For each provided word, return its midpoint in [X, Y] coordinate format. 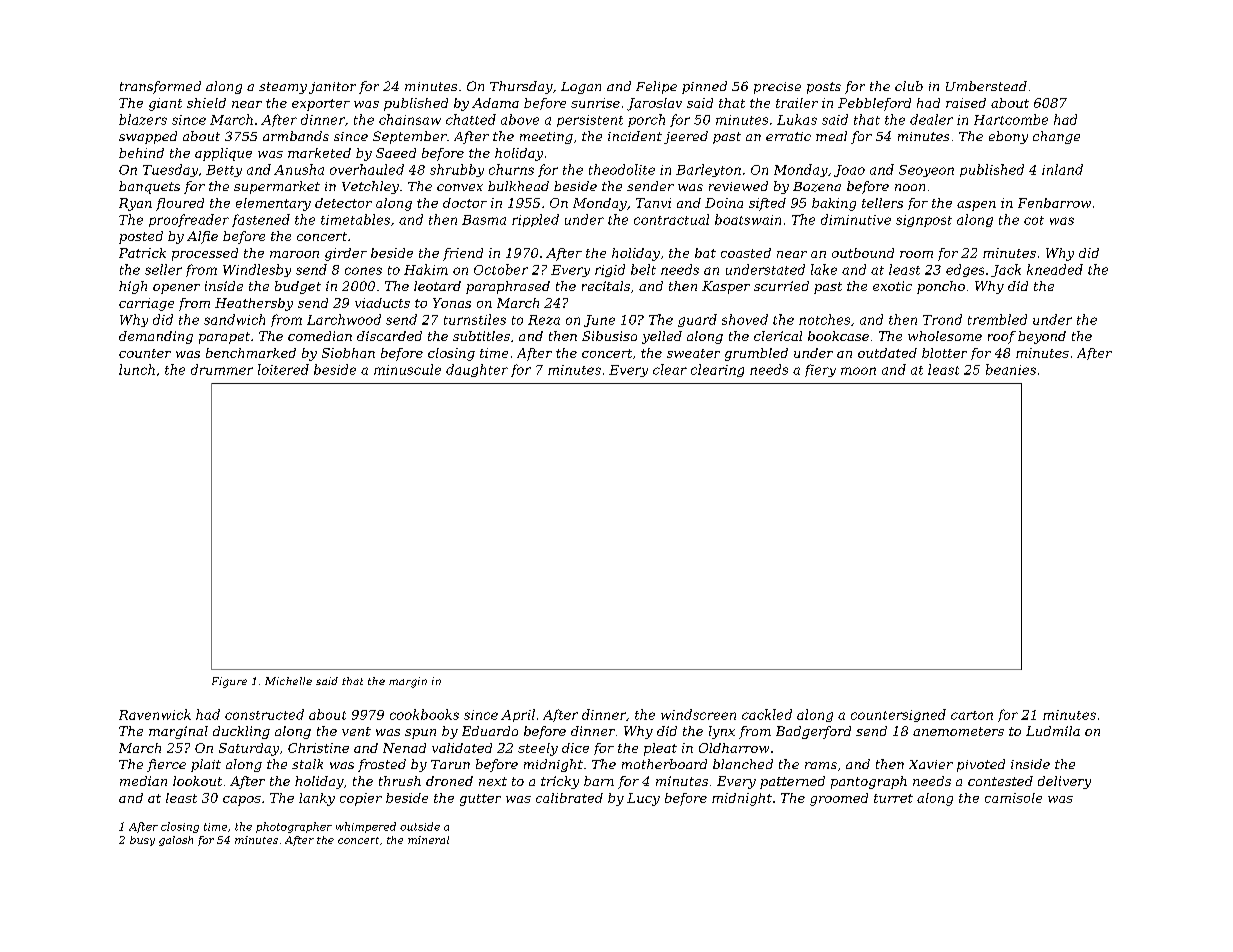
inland [1062, 169]
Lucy [643, 799]
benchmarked [251, 353]
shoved [745, 319]
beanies [1011, 369]
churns [511, 169]
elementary [273, 204]
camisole [1013, 798]
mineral [428, 840]
